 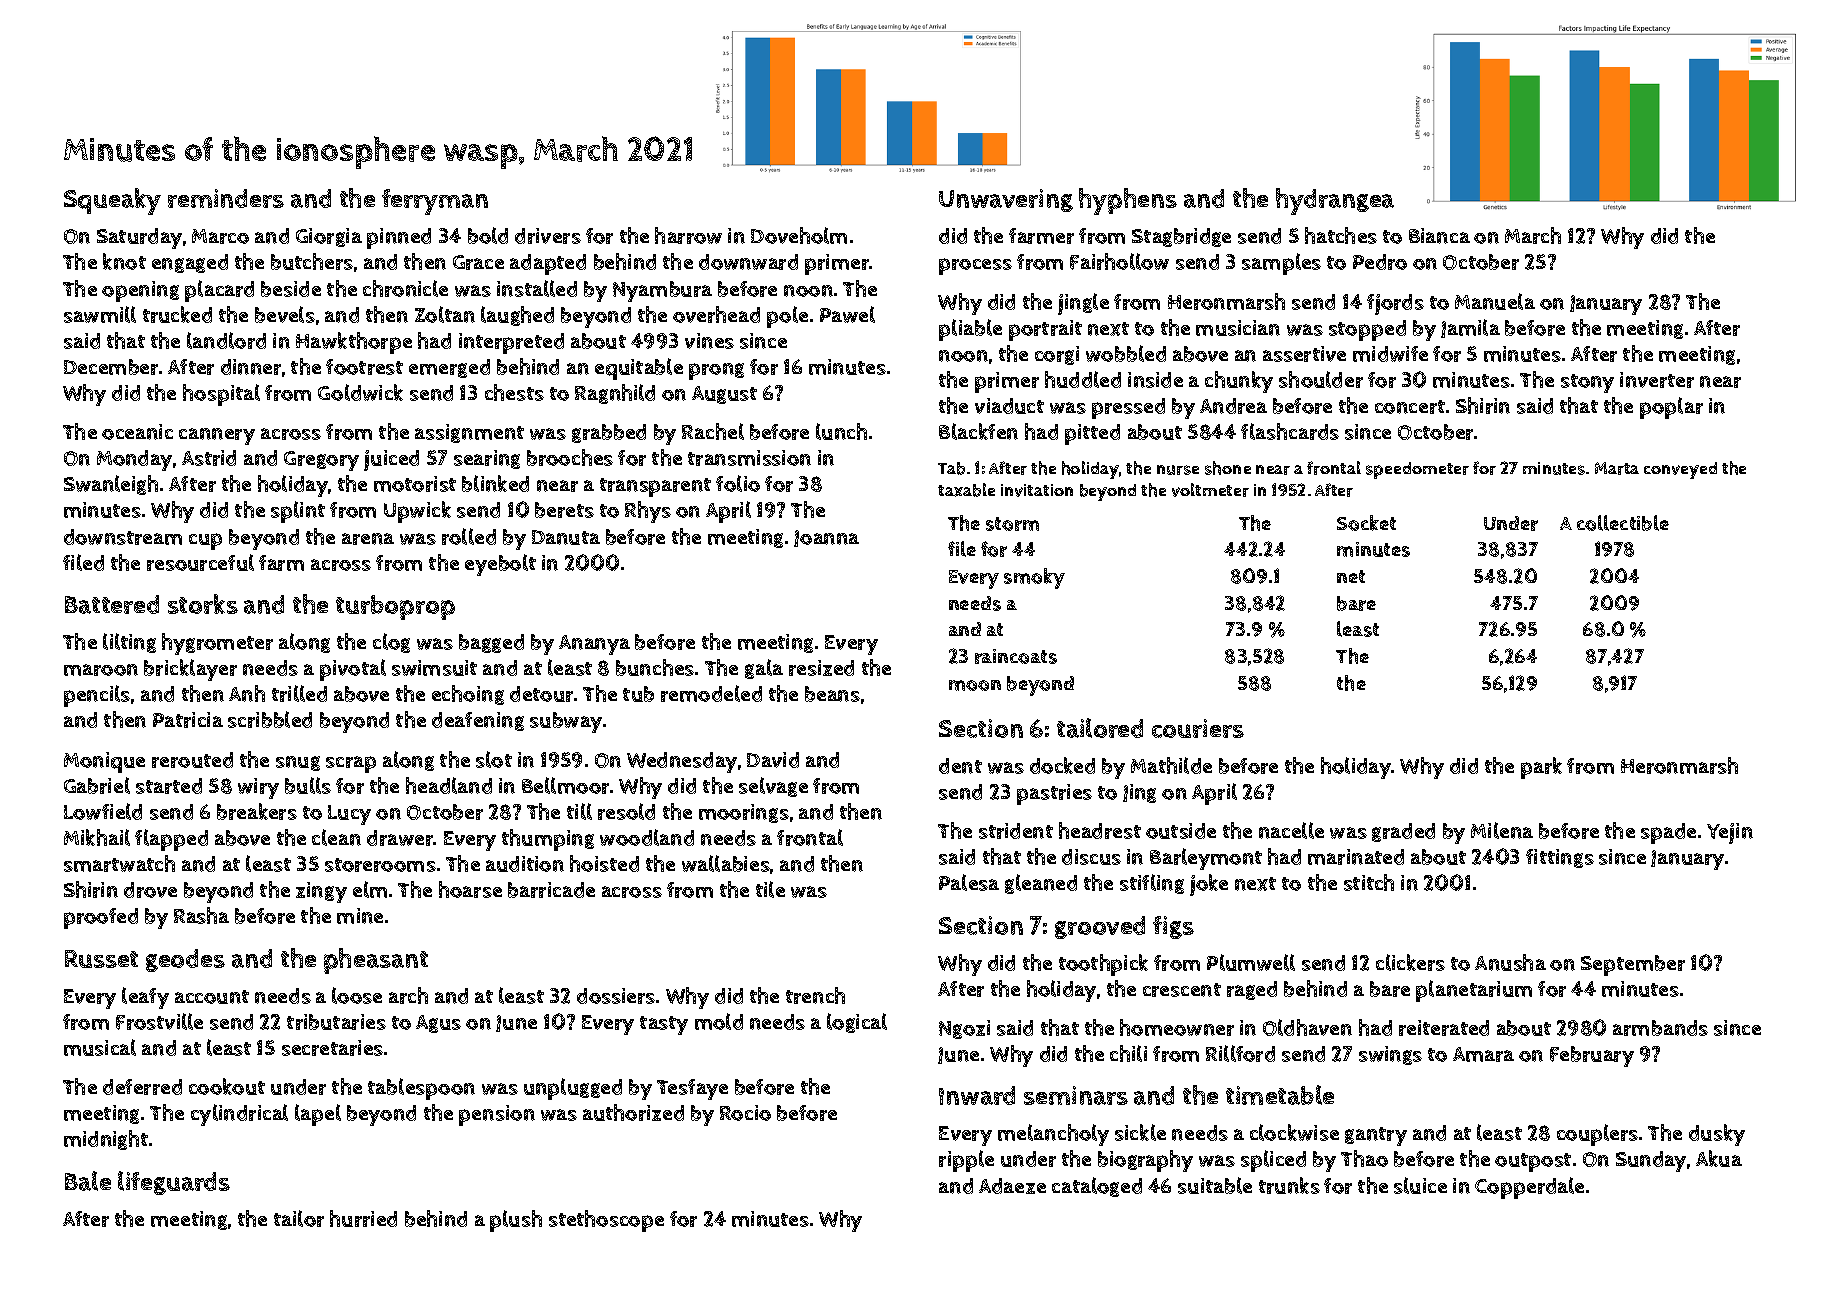 I want to click on sawmill, so click(x=100, y=314).
